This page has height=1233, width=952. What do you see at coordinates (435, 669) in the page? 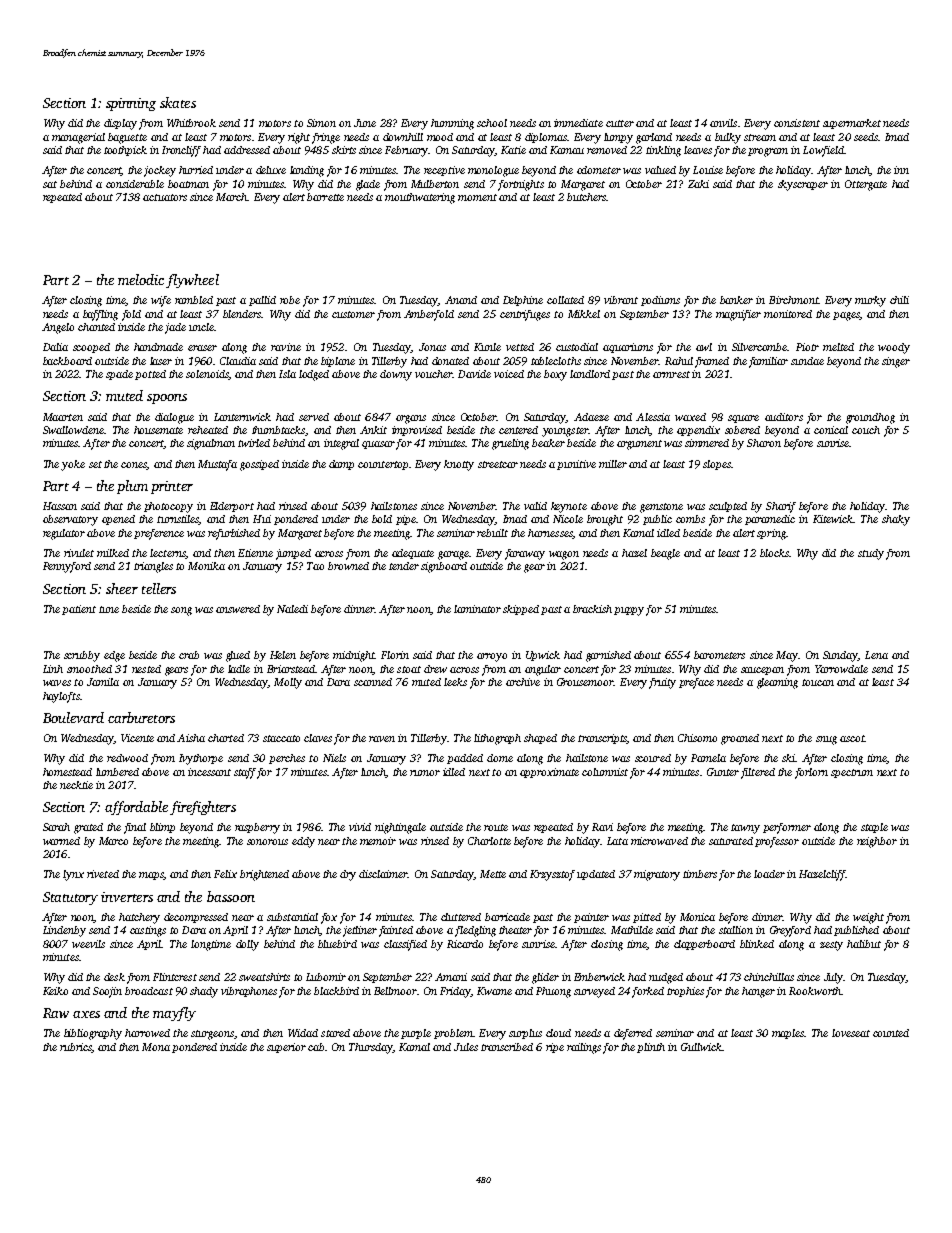
I see `drew` at bounding box center [435, 669].
